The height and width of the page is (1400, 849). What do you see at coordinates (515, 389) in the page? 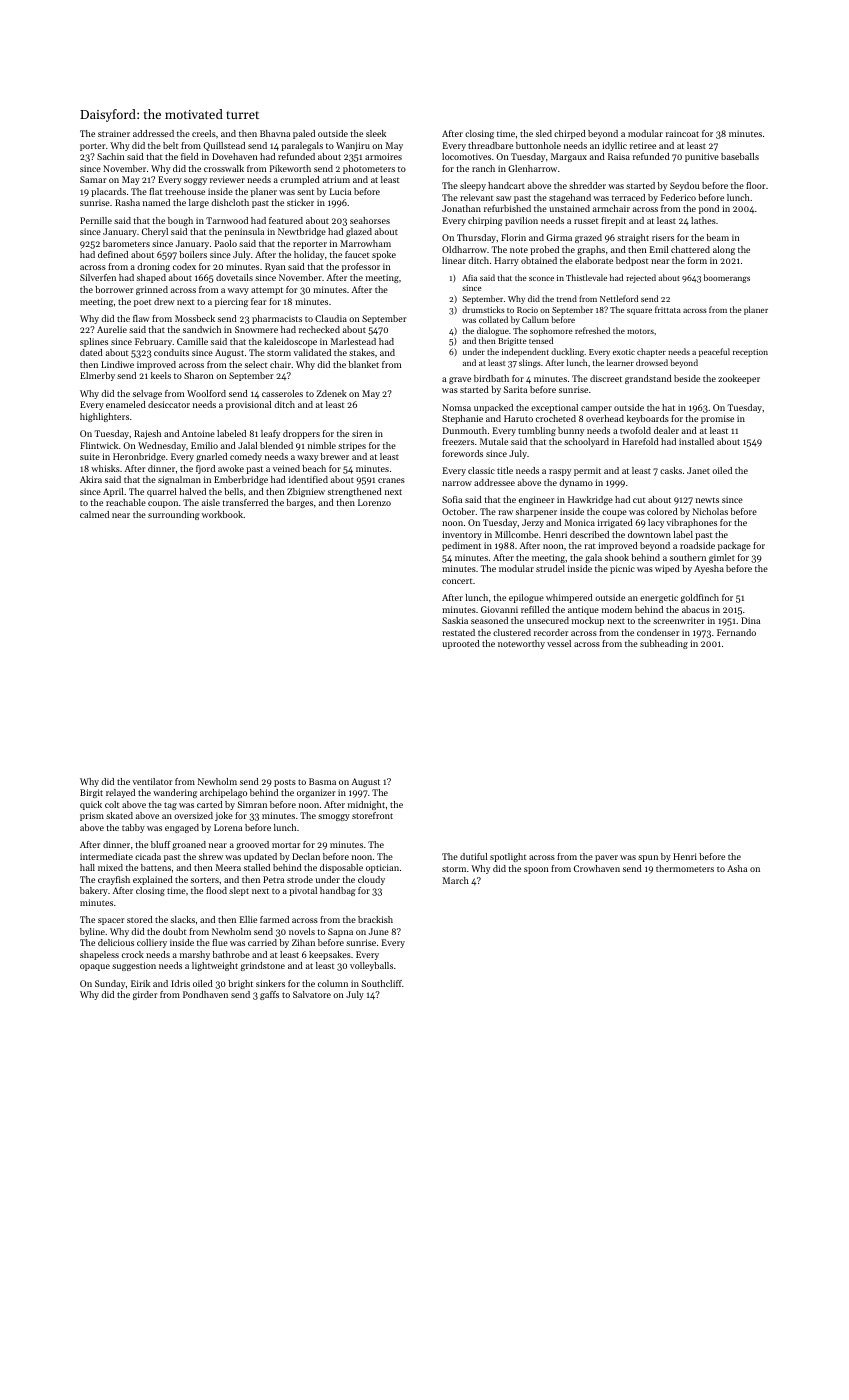
I see `Sarita` at bounding box center [515, 389].
